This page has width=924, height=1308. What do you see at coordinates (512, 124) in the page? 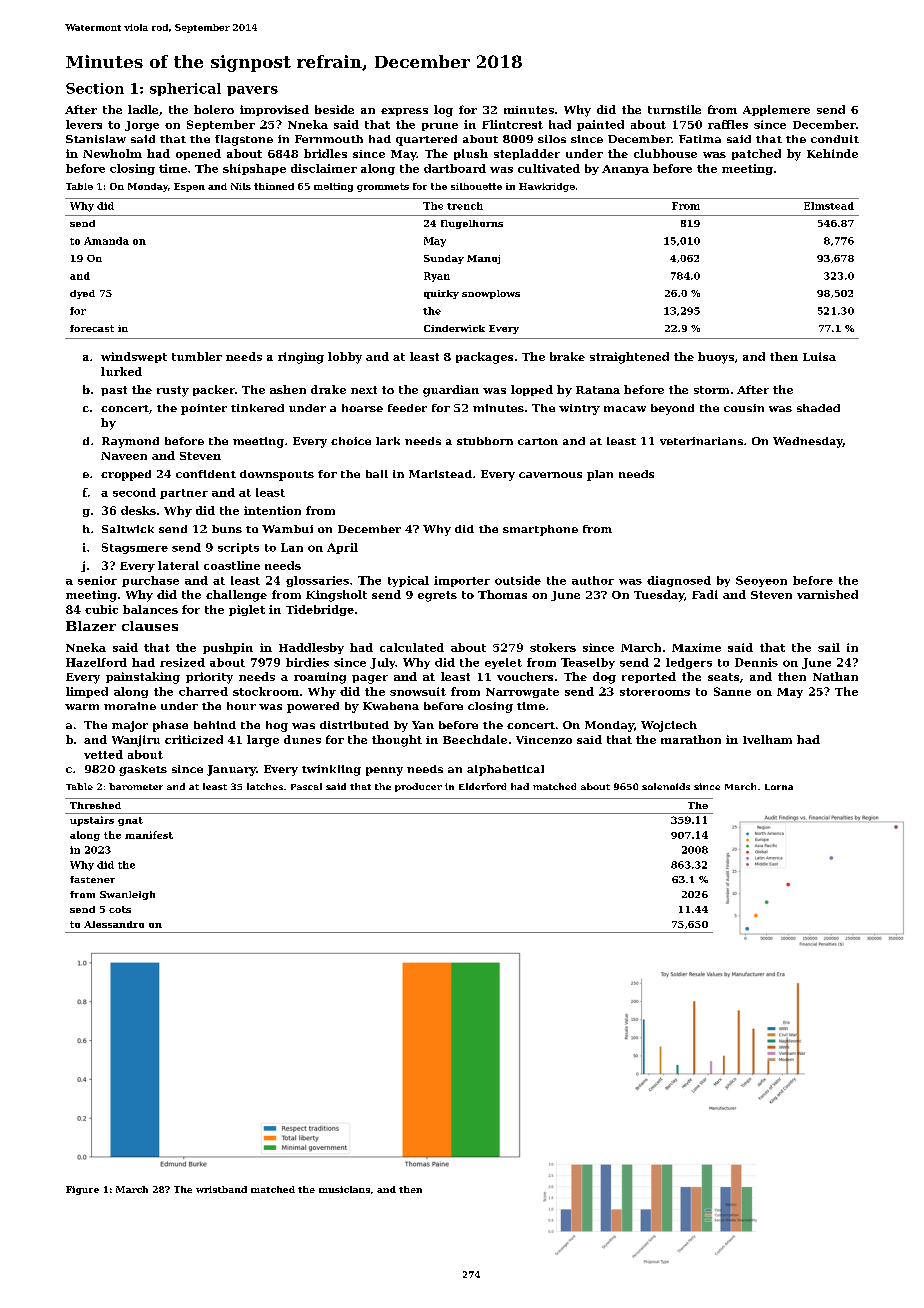
I see `Flintcrest` at bounding box center [512, 124].
